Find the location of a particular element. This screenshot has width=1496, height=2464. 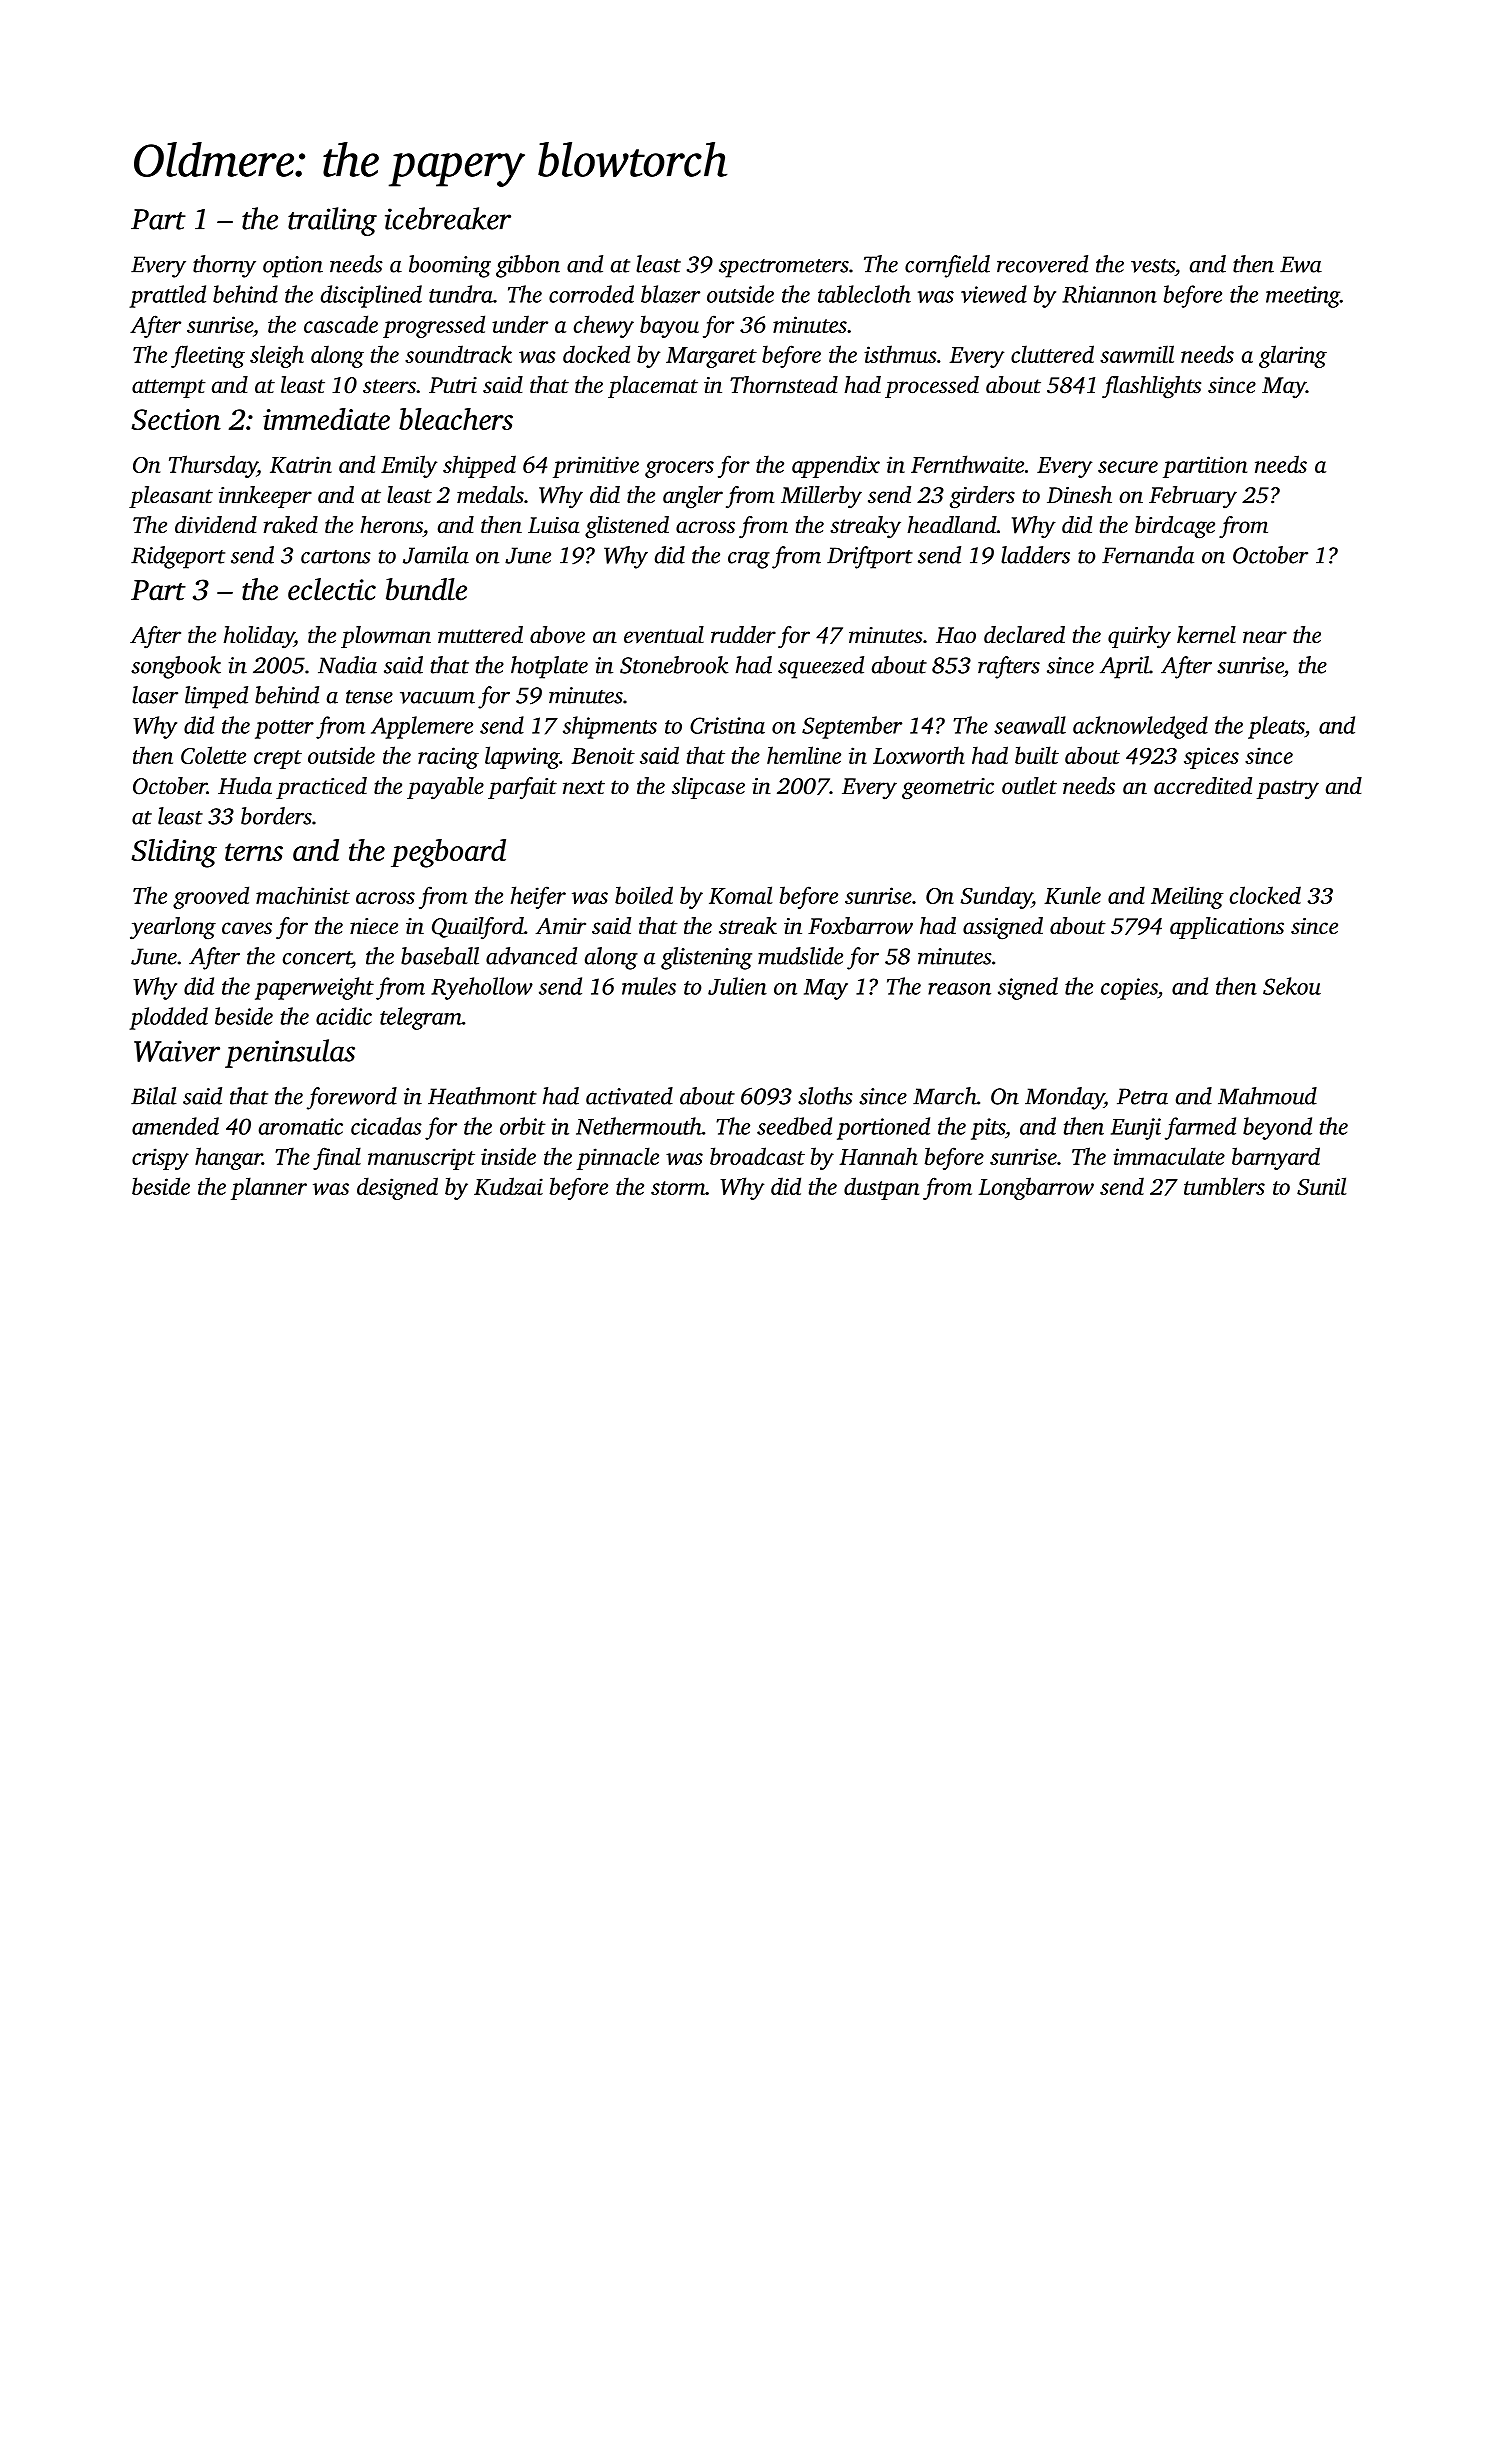

icebreaker is located at coordinates (448, 218).
